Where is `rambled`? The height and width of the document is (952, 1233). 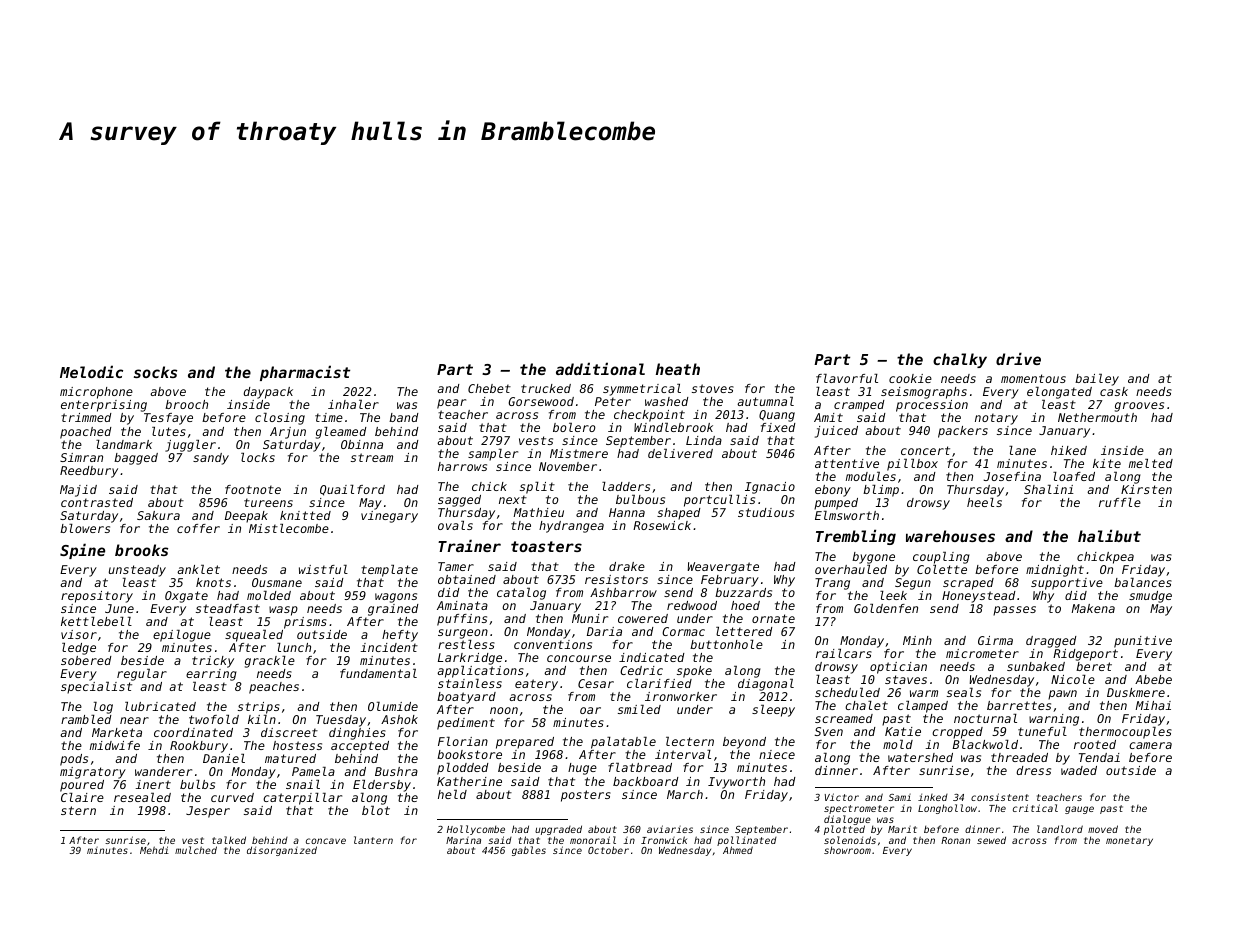
rambled is located at coordinates (86, 719).
